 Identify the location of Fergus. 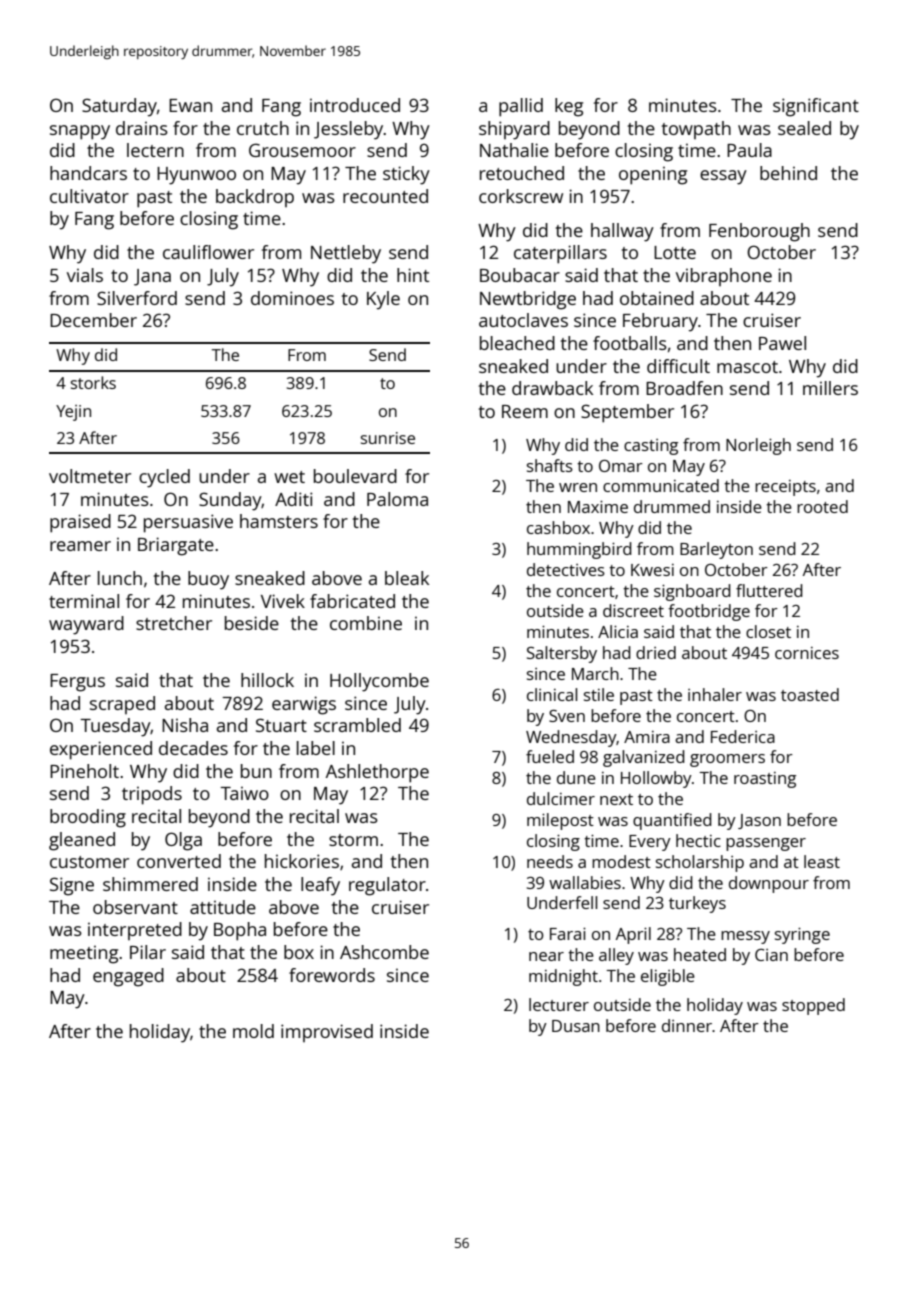
(77, 683).
